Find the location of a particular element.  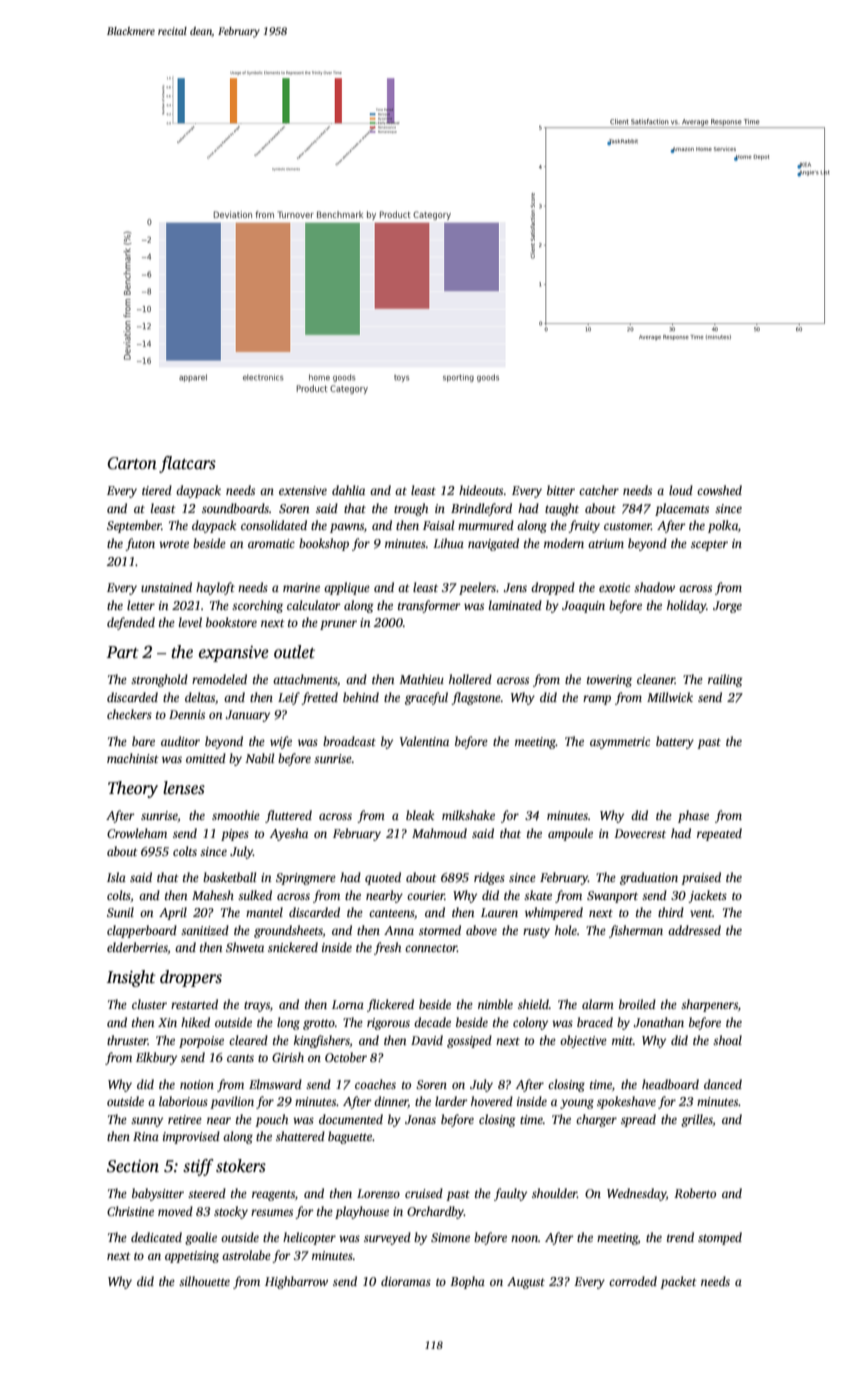

trays is located at coordinates (257, 1006).
